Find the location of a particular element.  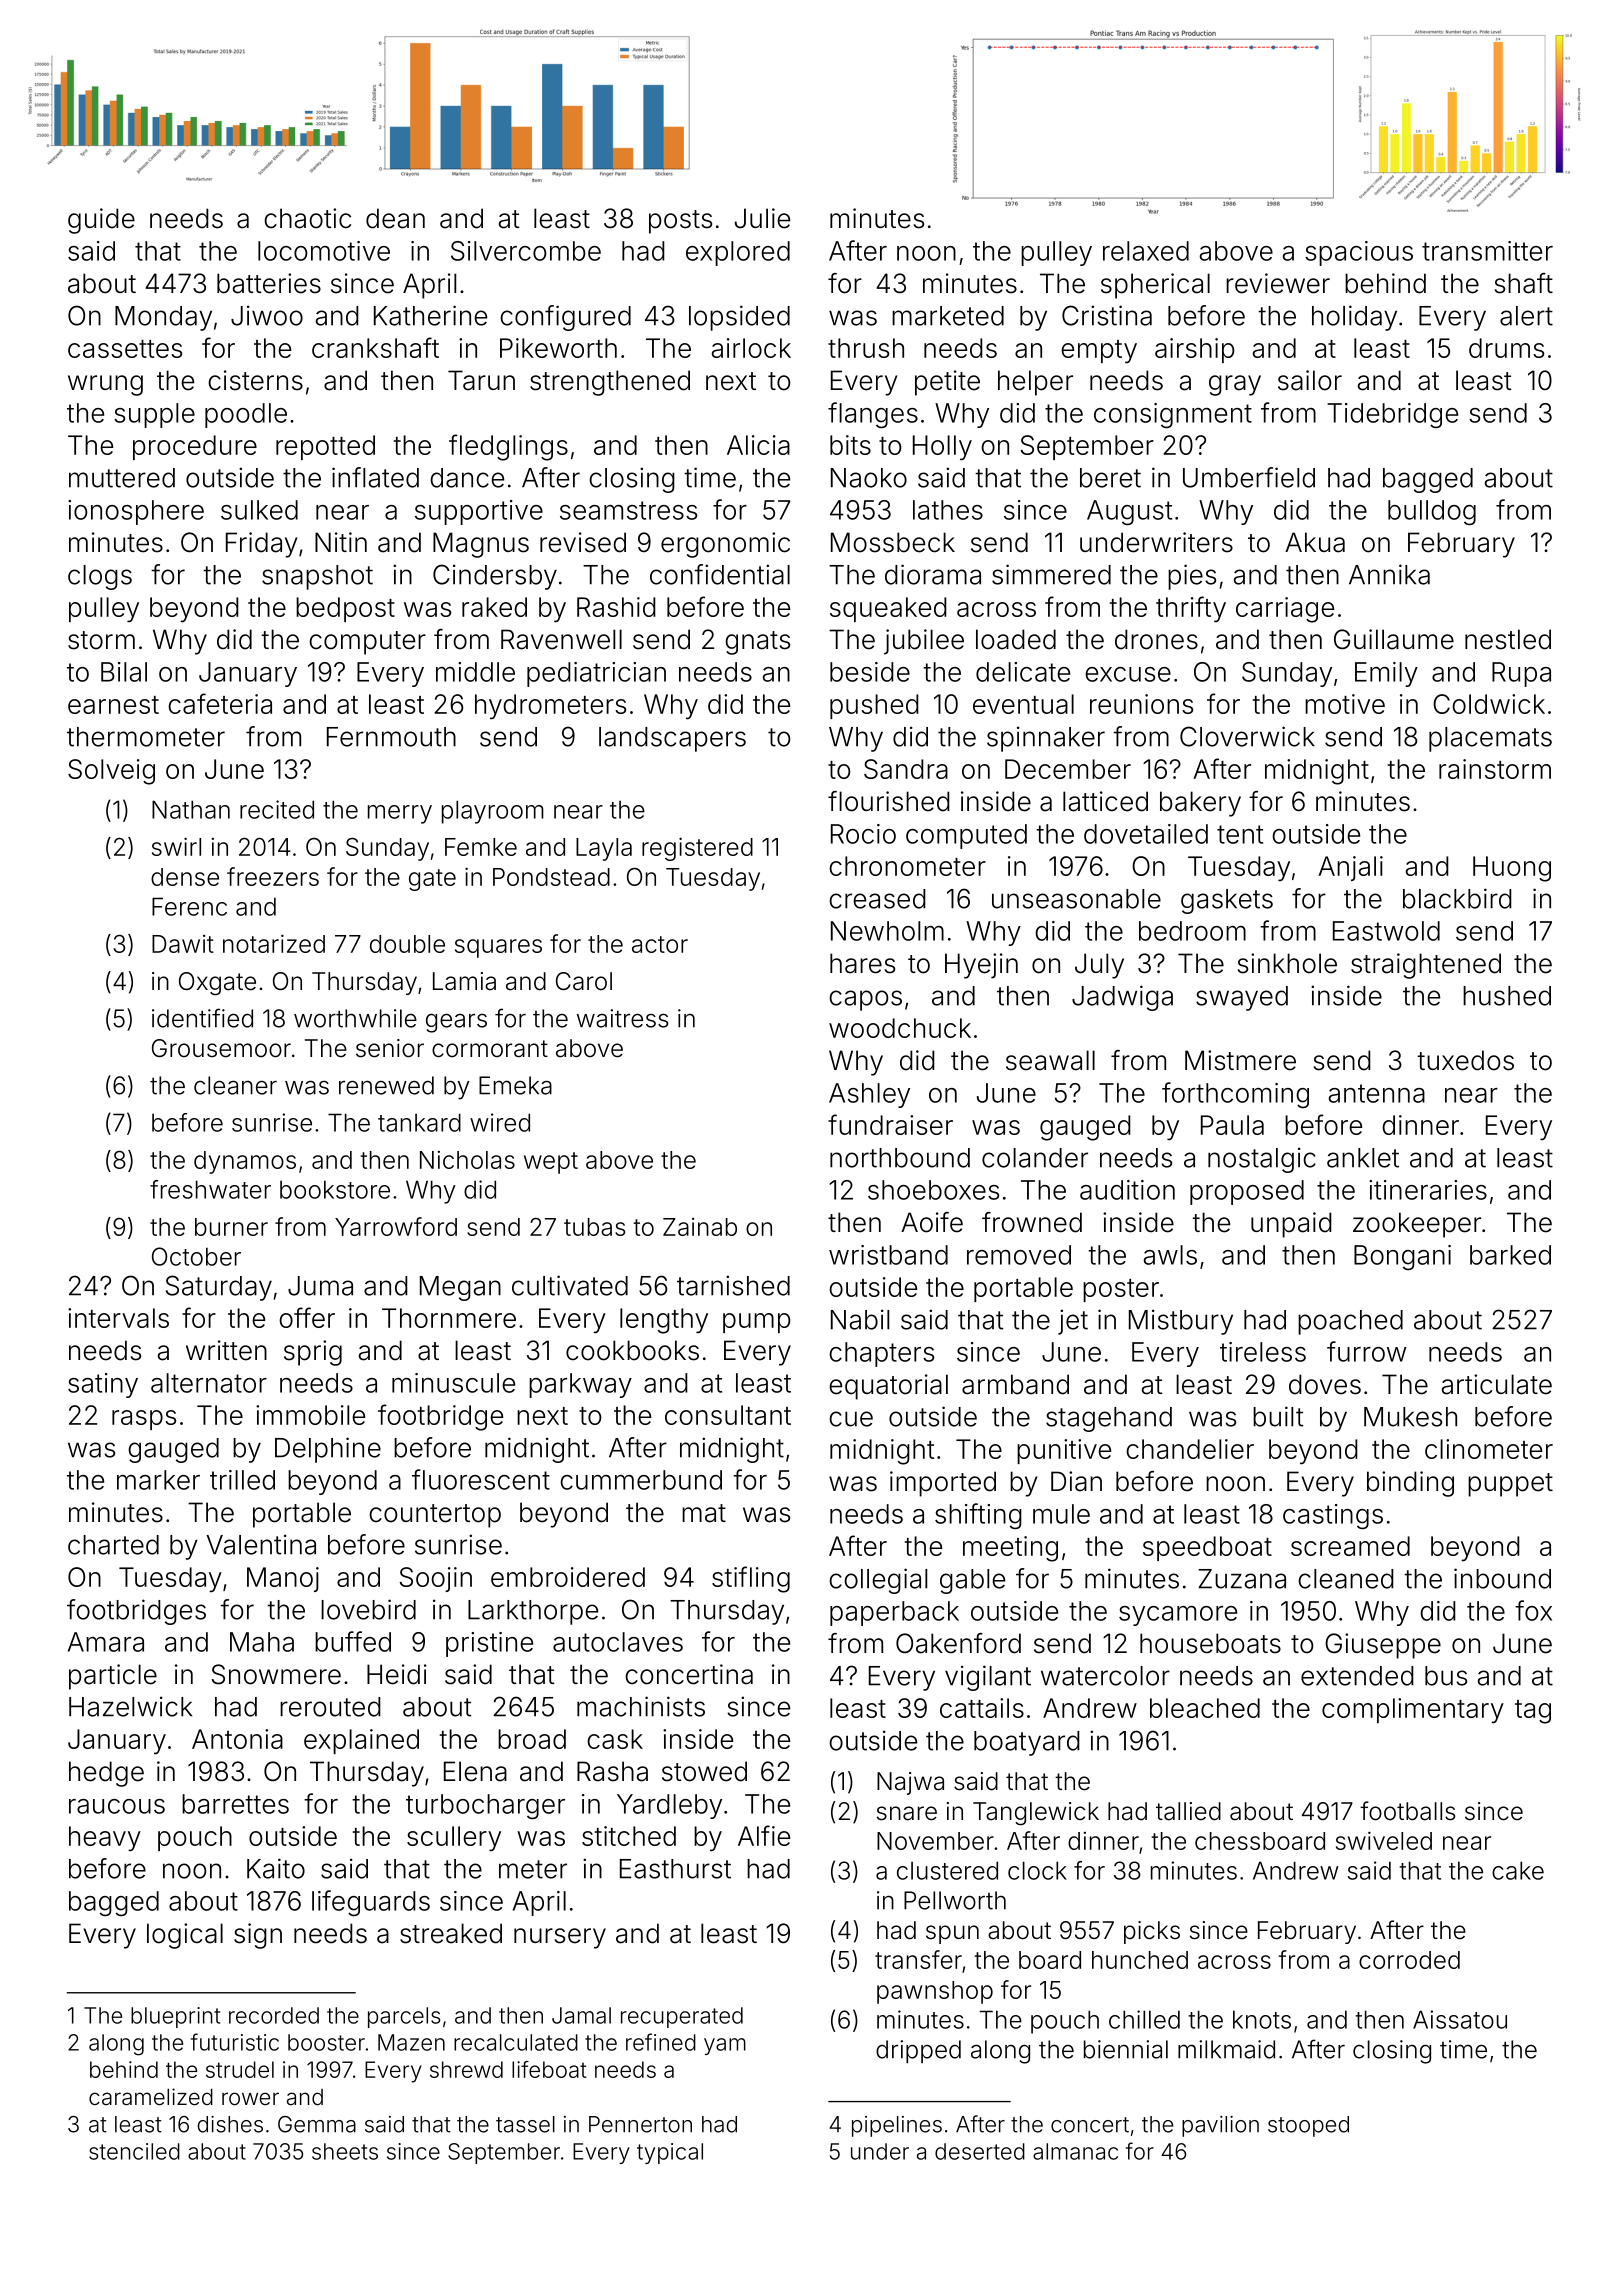

ergonomic is located at coordinates (725, 545).
